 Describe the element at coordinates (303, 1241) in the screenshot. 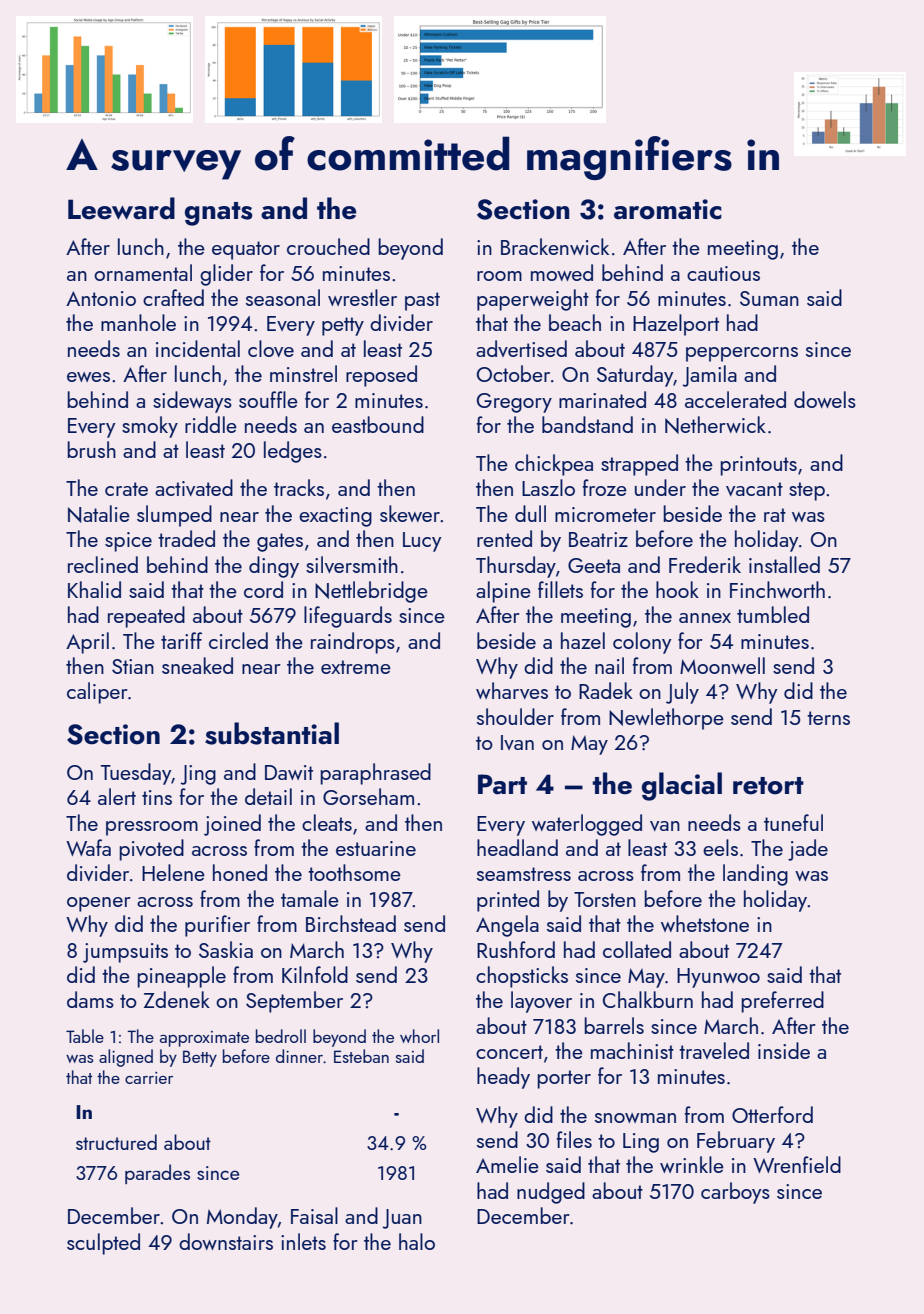

I see `inlets` at that location.
